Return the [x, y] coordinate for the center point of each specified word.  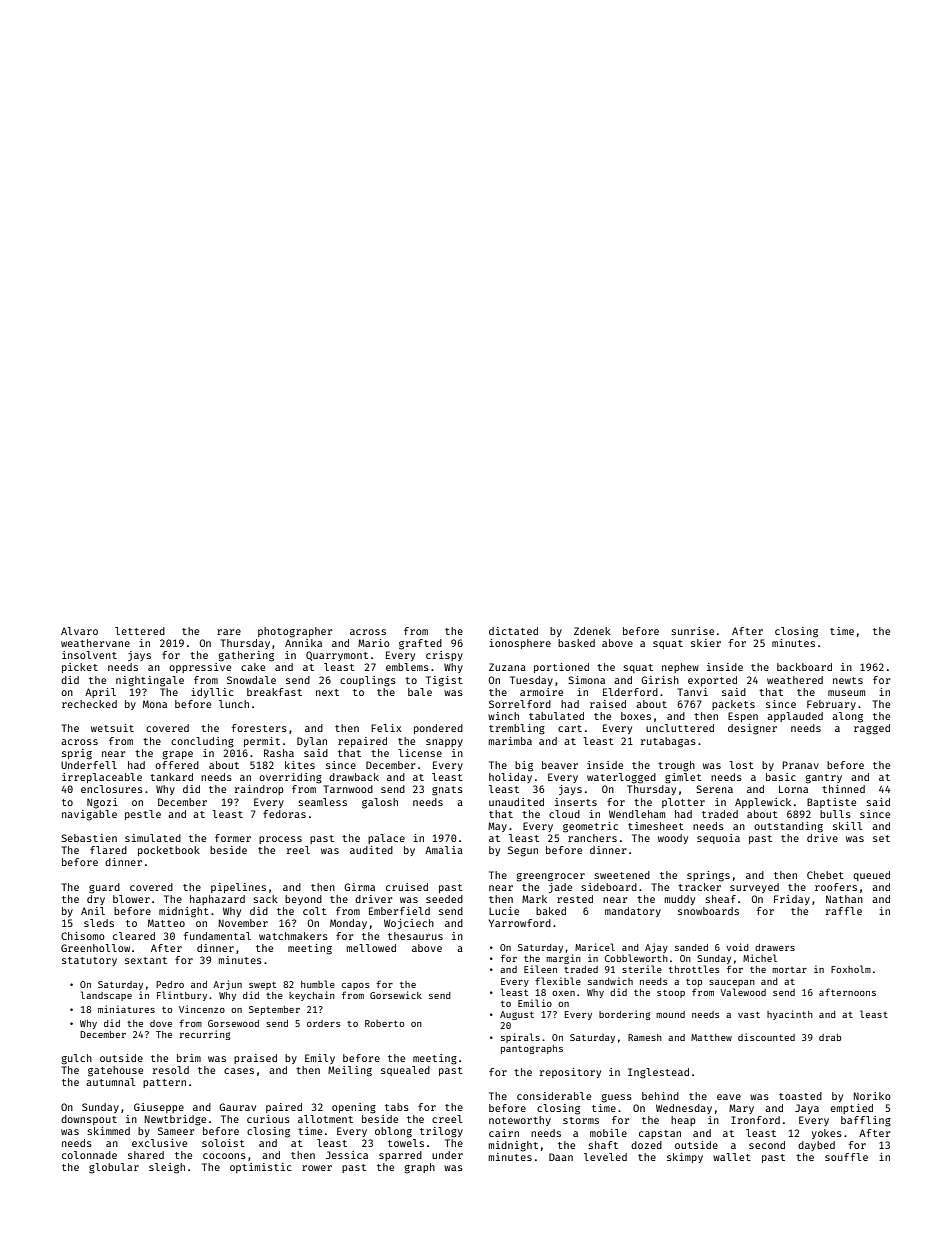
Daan [561, 1157]
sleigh [167, 1168]
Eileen [540, 969]
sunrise [692, 631]
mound [670, 1014]
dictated [513, 631]
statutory [89, 961]
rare [229, 632]
